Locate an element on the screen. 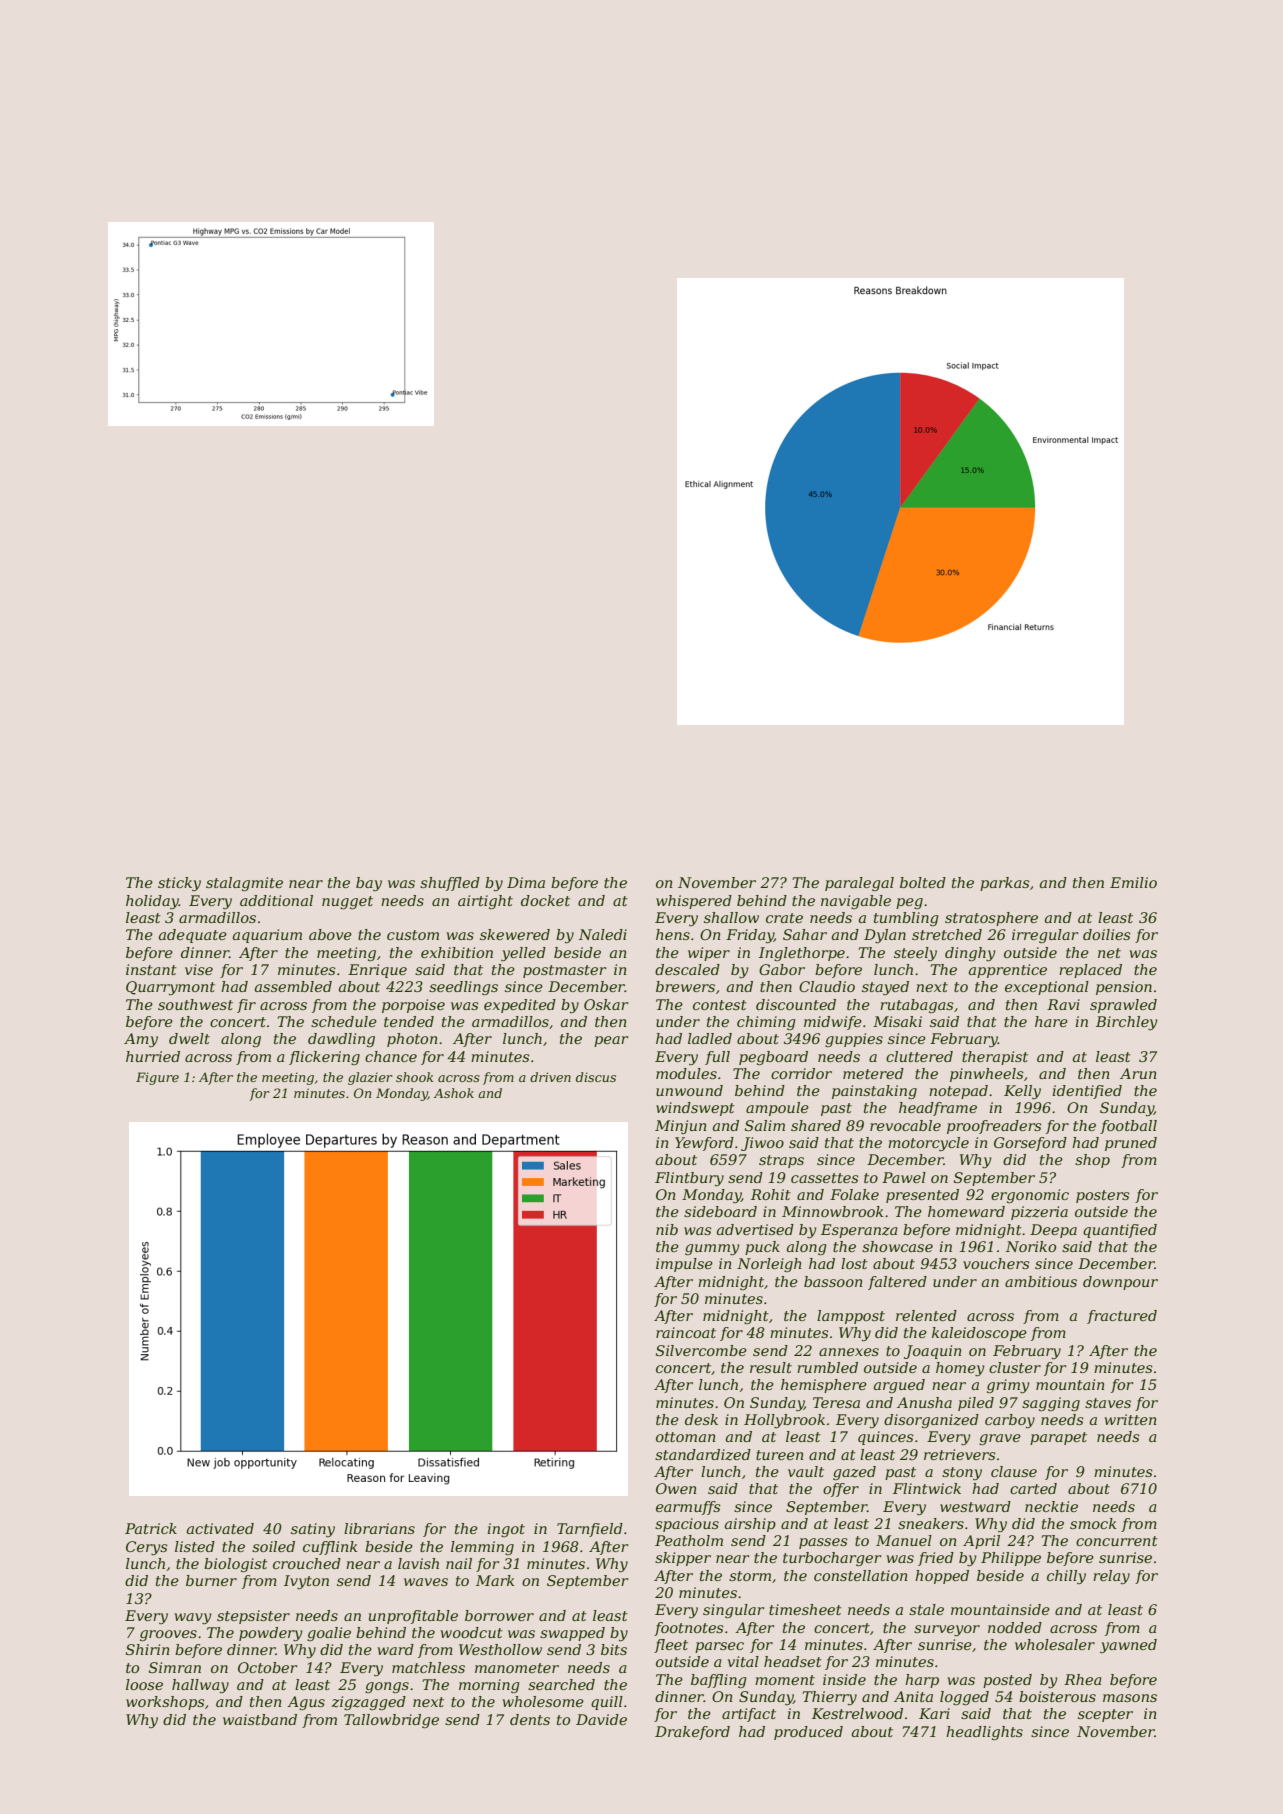  Ashok is located at coordinates (454, 1093).
